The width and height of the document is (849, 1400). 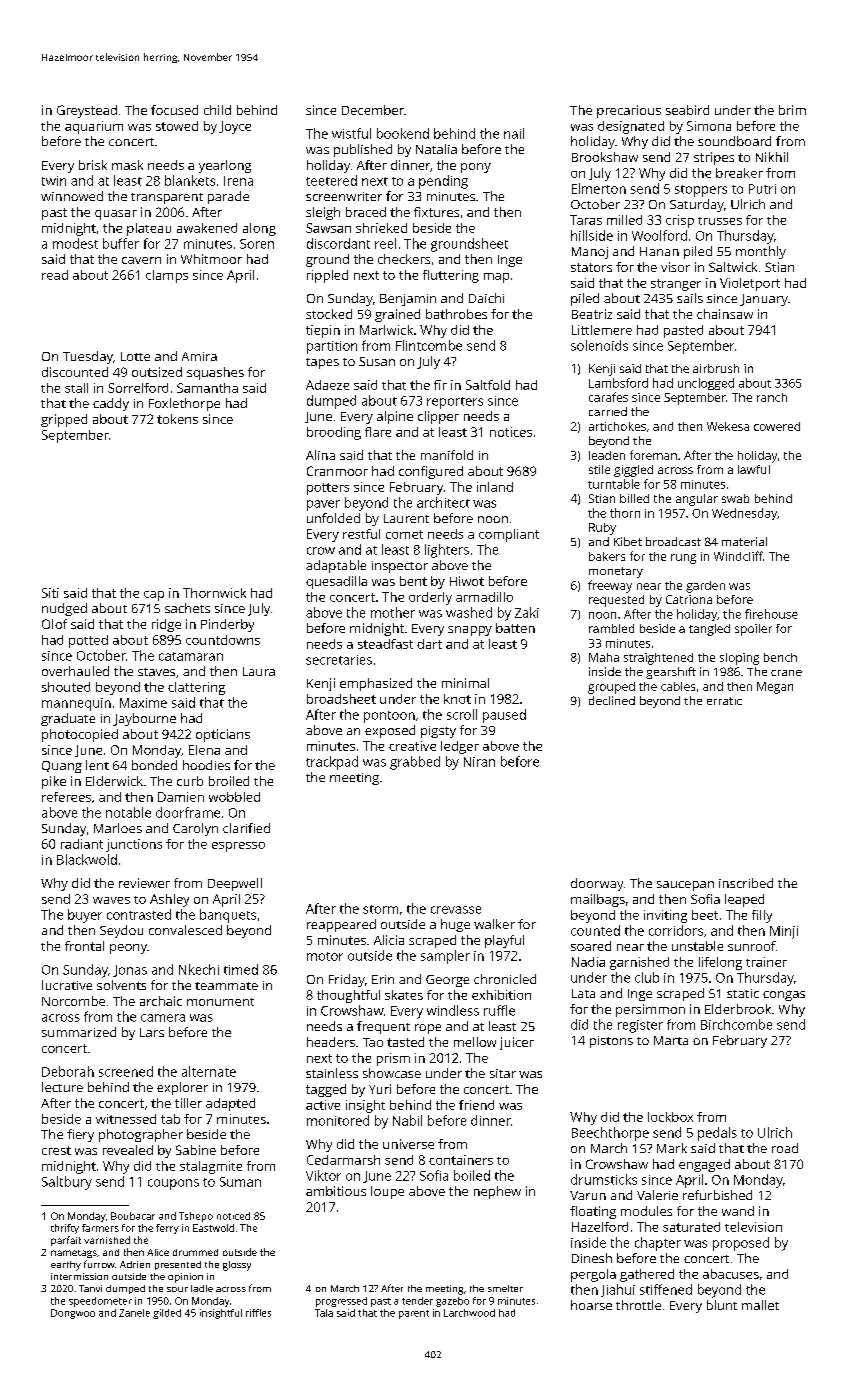 I want to click on crevasse, so click(x=456, y=910).
